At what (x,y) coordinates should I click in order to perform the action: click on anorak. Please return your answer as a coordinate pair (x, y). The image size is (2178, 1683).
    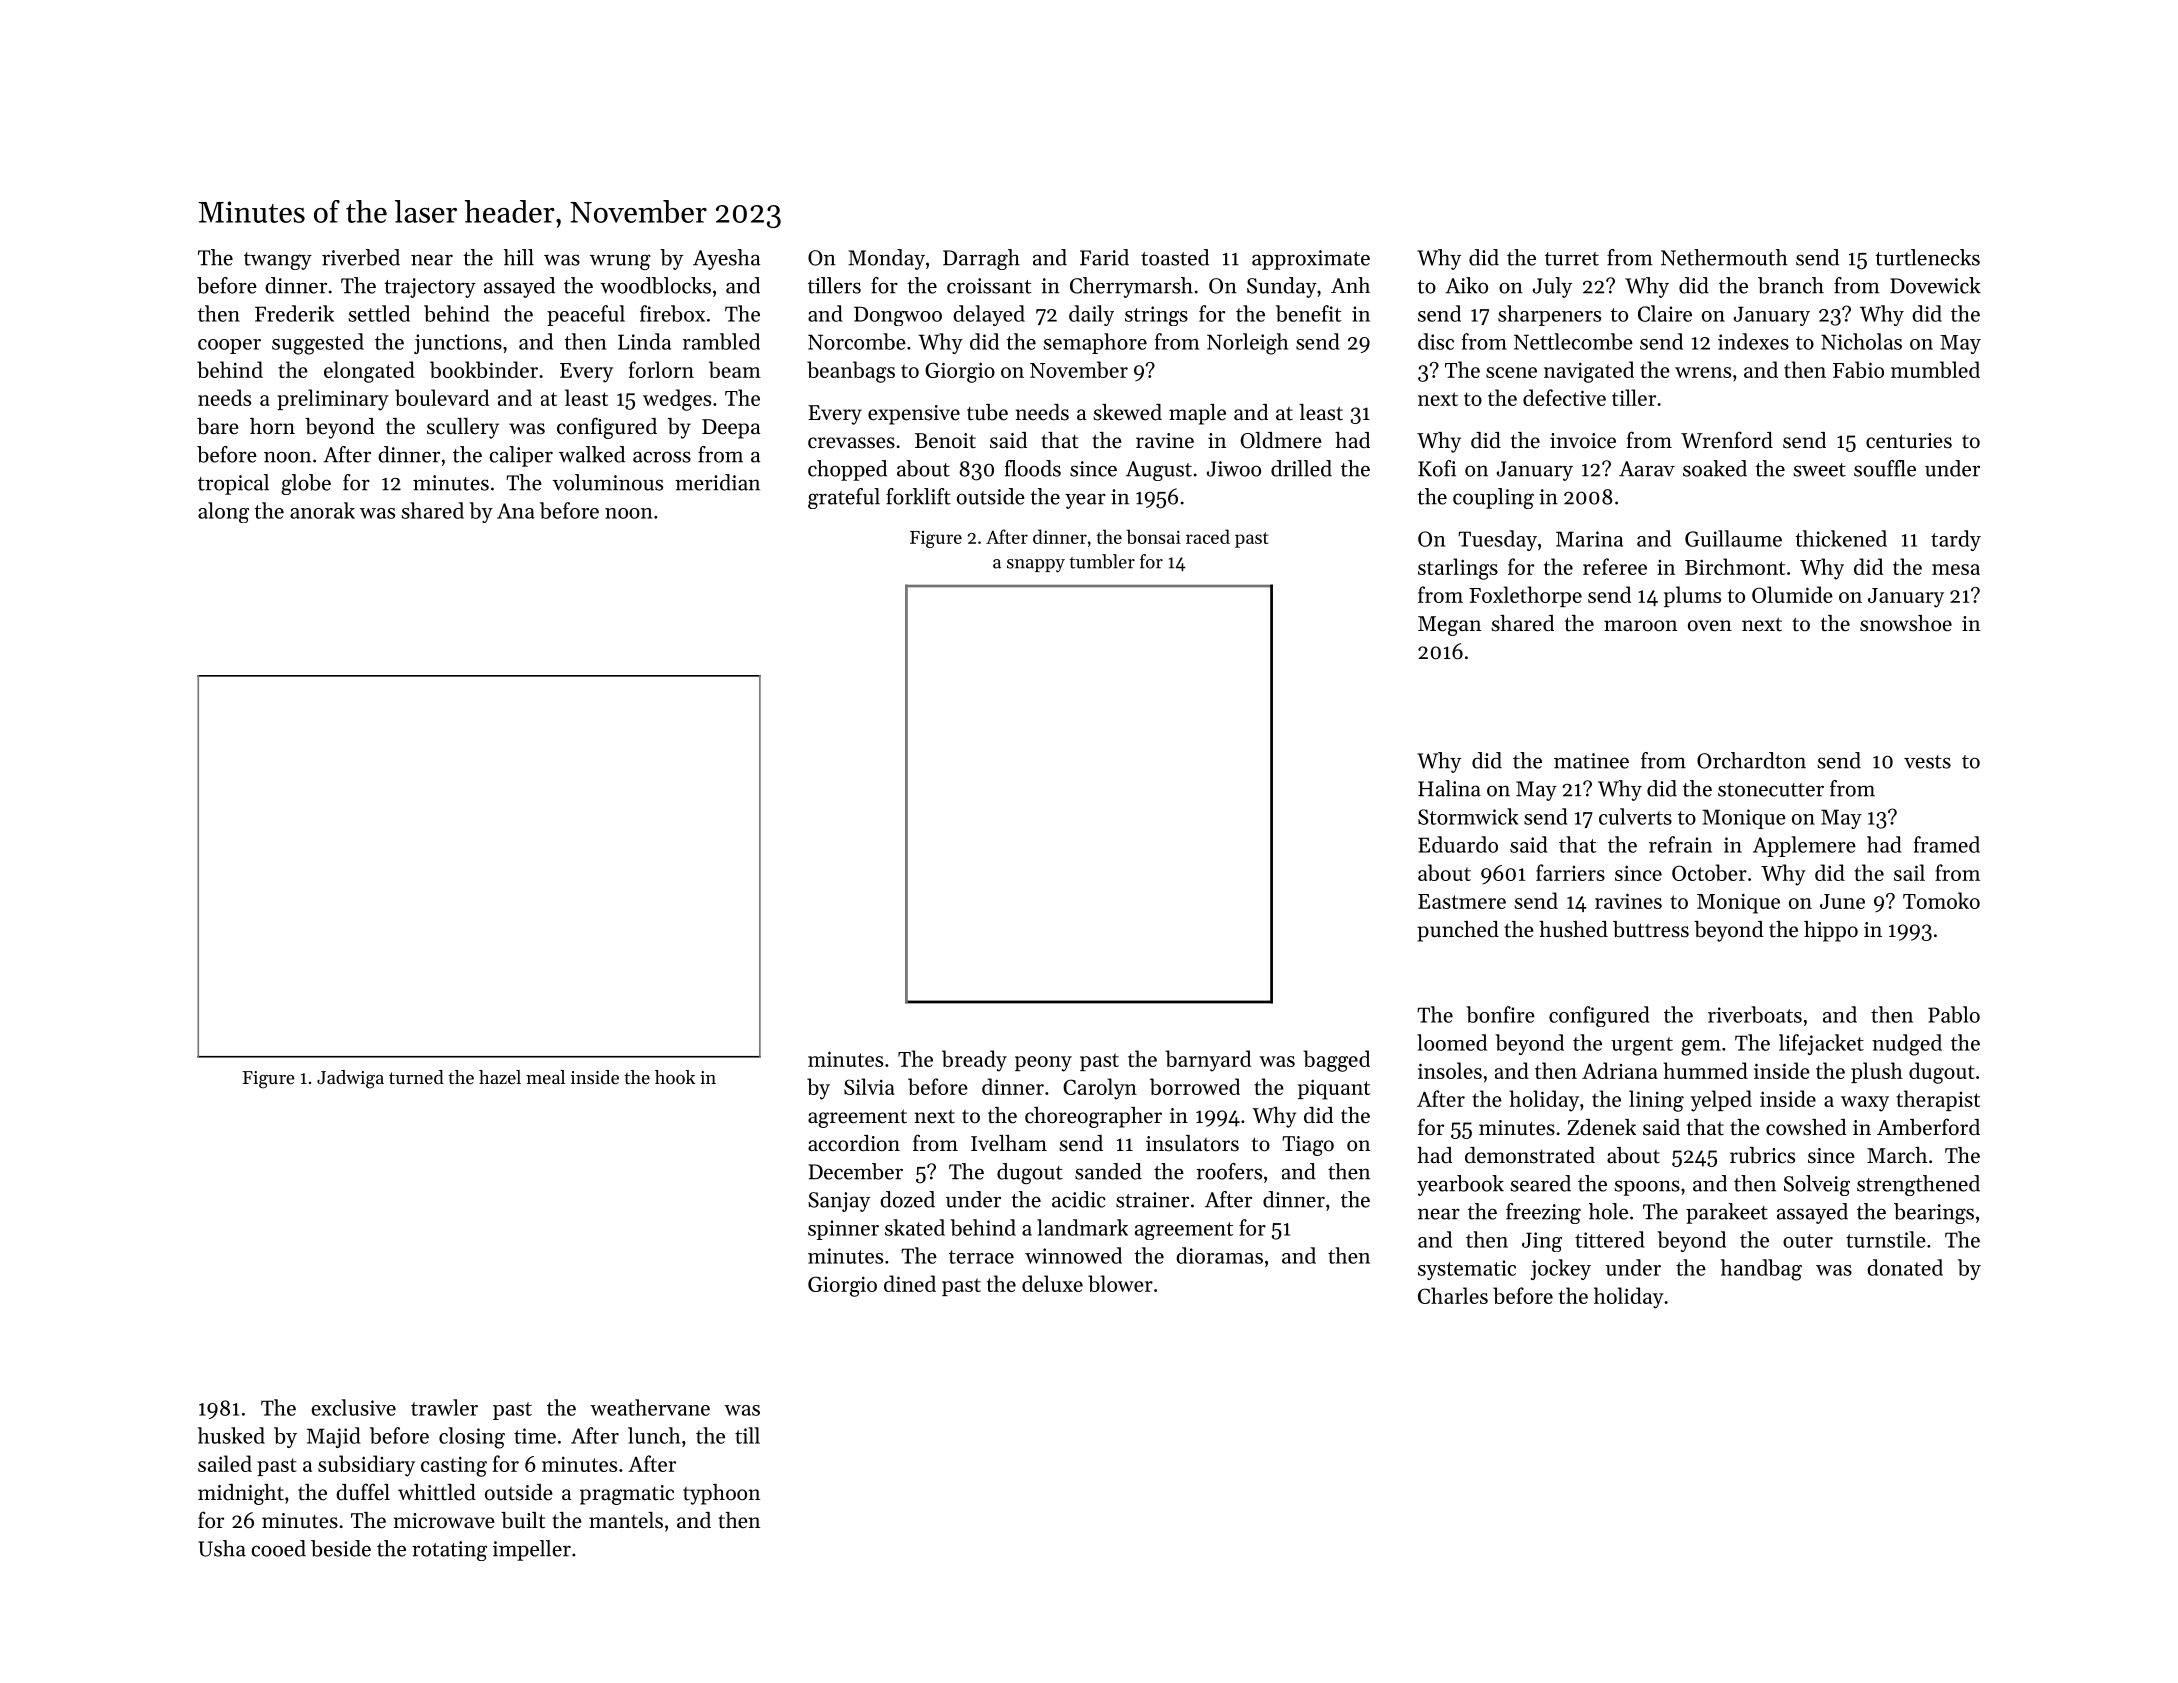
    Looking at the image, I should click on (322, 510).
